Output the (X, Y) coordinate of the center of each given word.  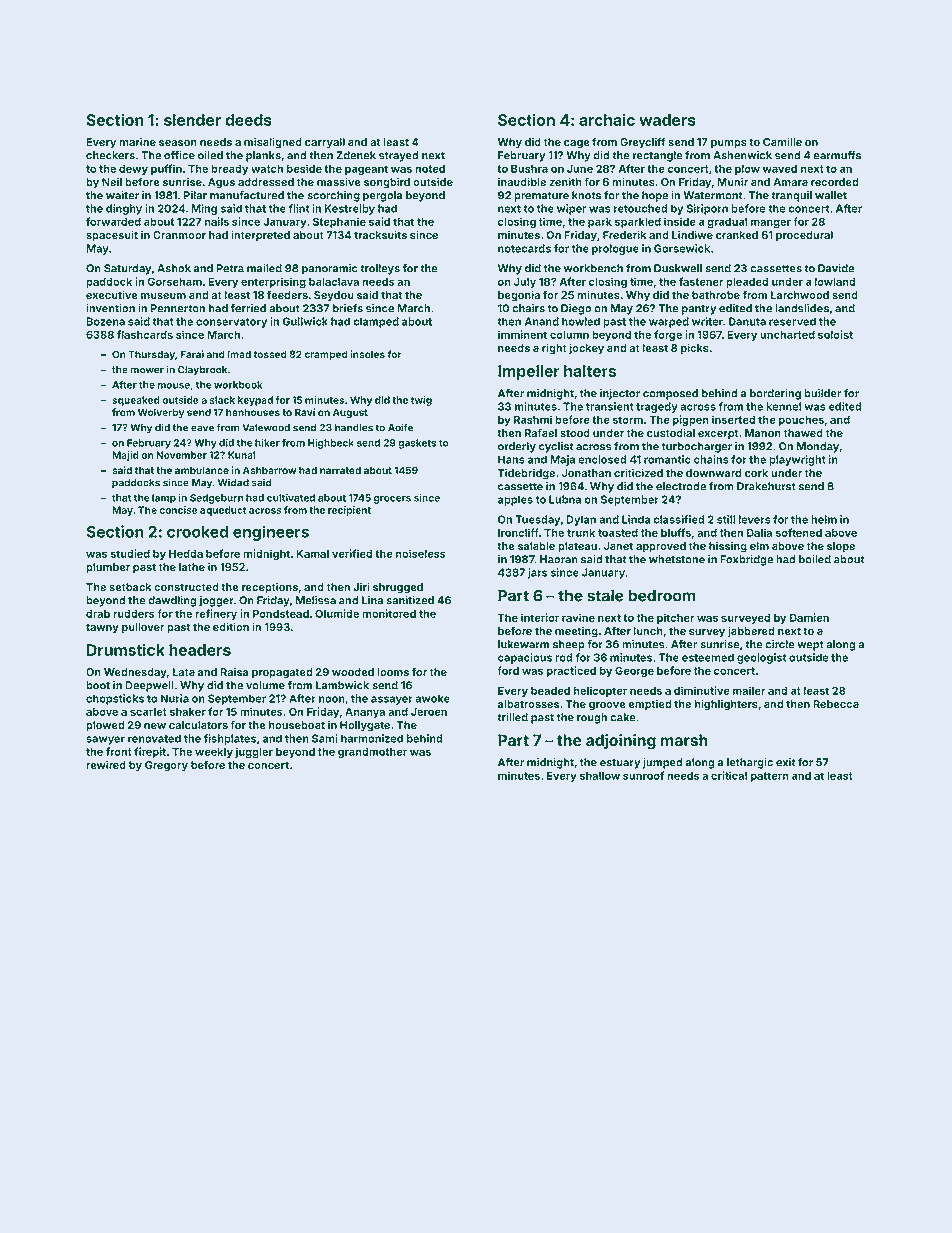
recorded (835, 182)
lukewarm (523, 644)
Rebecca (836, 704)
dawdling (172, 601)
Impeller (529, 372)
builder (822, 393)
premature (541, 197)
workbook (238, 385)
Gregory (166, 766)
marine (137, 142)
